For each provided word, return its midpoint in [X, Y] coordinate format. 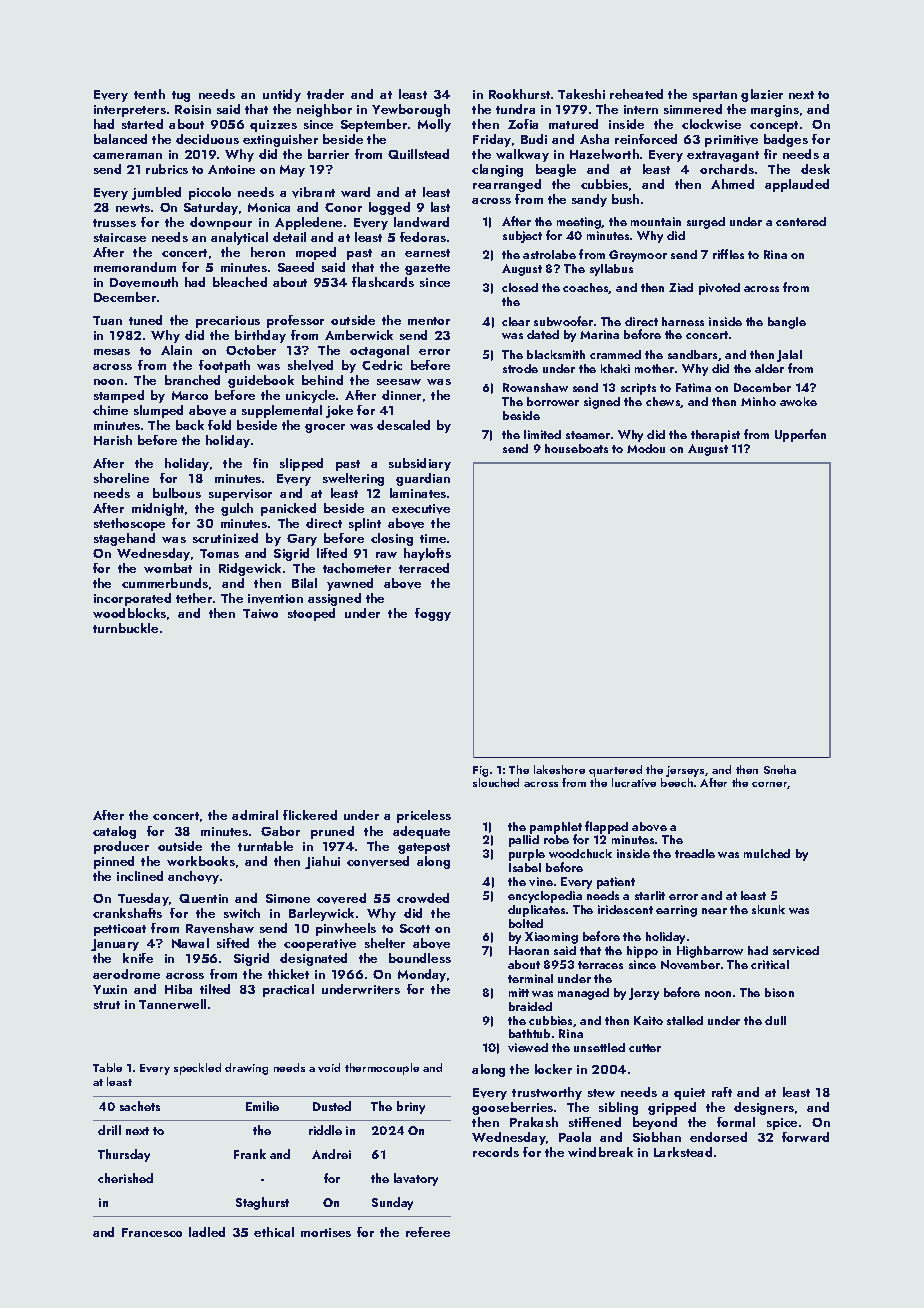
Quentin [203, 898]
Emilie [262, 1106]
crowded [423, 898]
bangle [787, 323]
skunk [768, 909]
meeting [579, 223]
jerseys [685, 771]
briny [411, 1107]
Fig [480, 771]
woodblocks [129, 613]
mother [654, 368]
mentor [429, 321]
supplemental [282, 411]
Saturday [211, 208]
